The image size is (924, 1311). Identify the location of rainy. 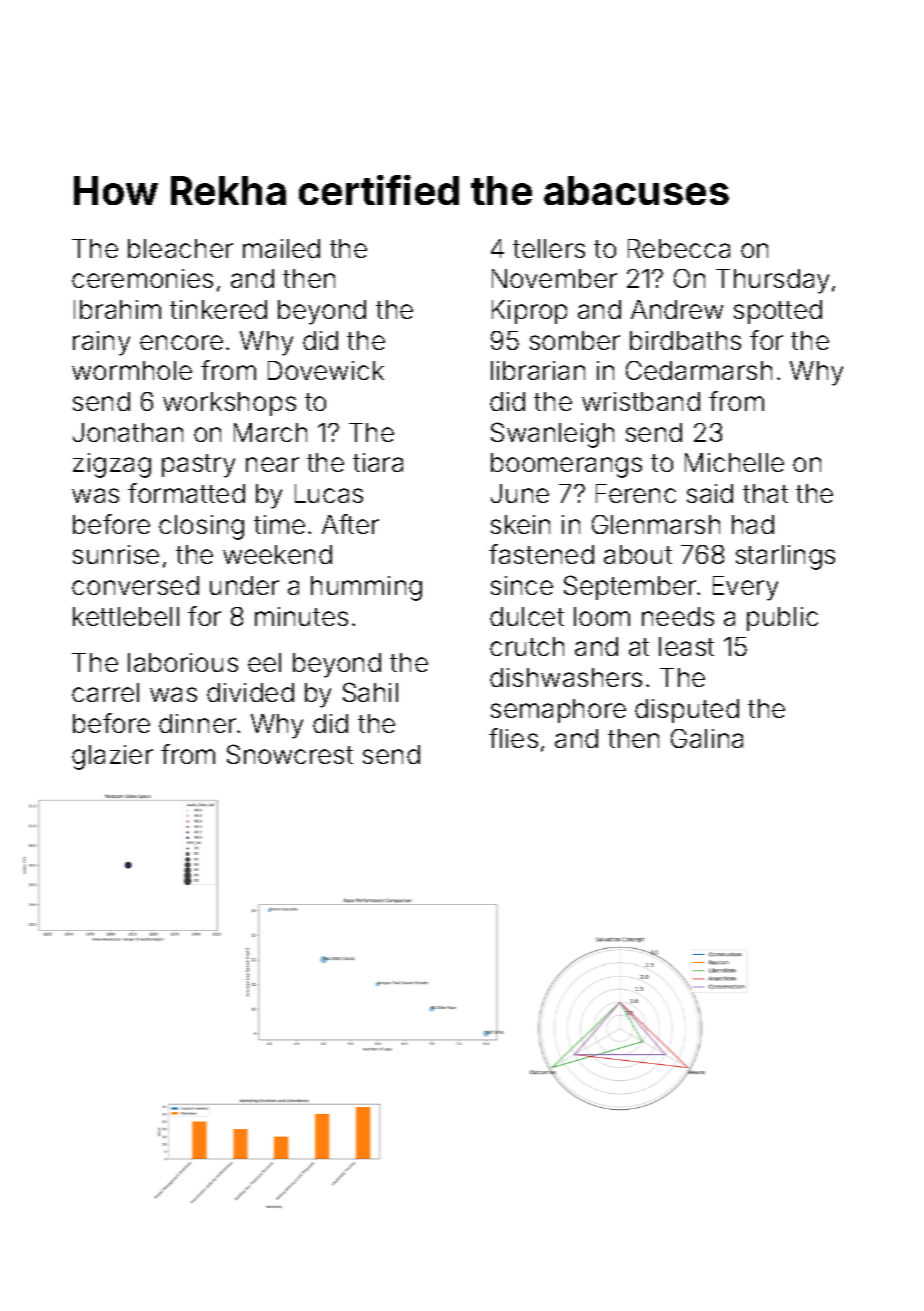
(101, 343).
